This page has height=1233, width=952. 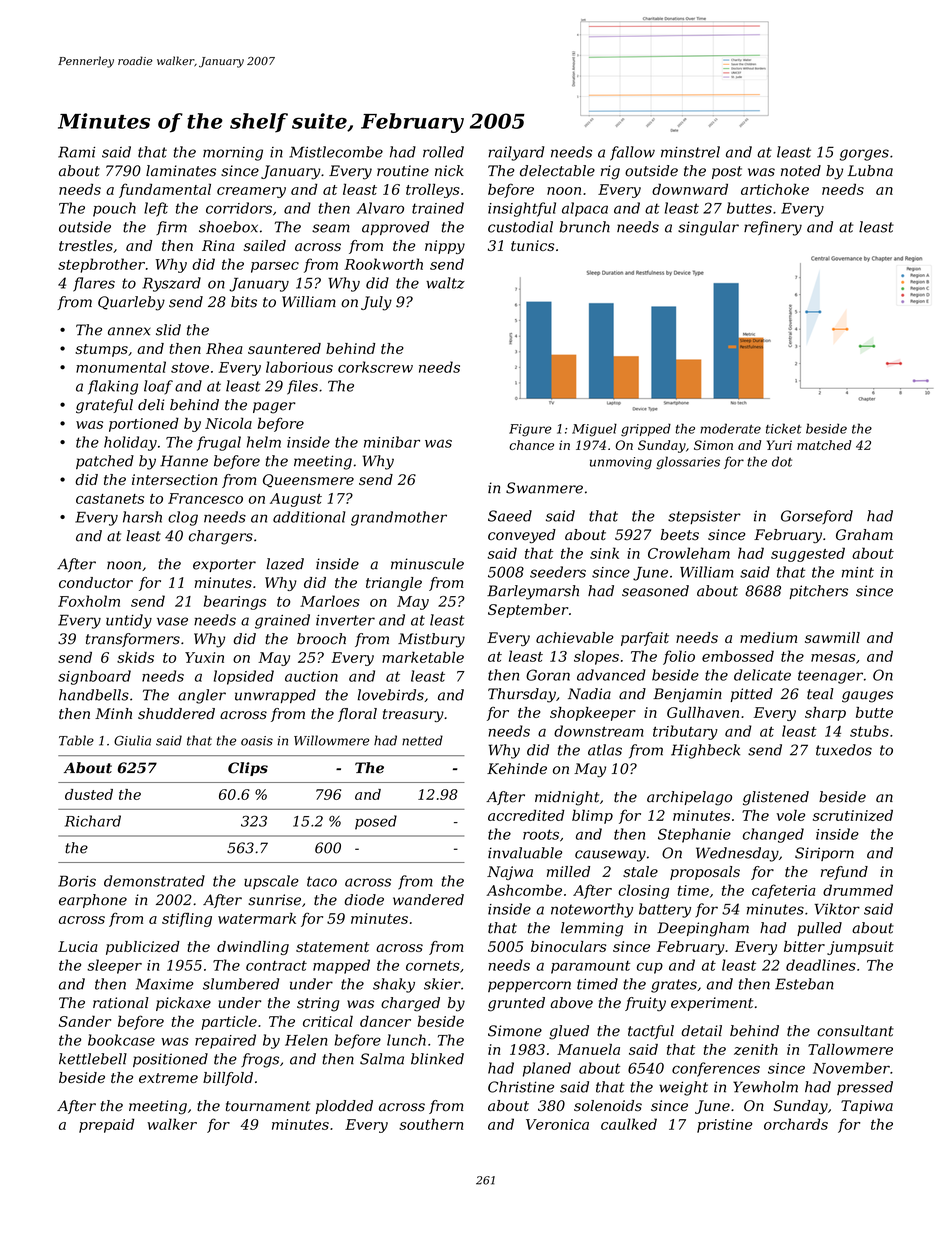 I want to click on posed, so click(x=376, y=822).
